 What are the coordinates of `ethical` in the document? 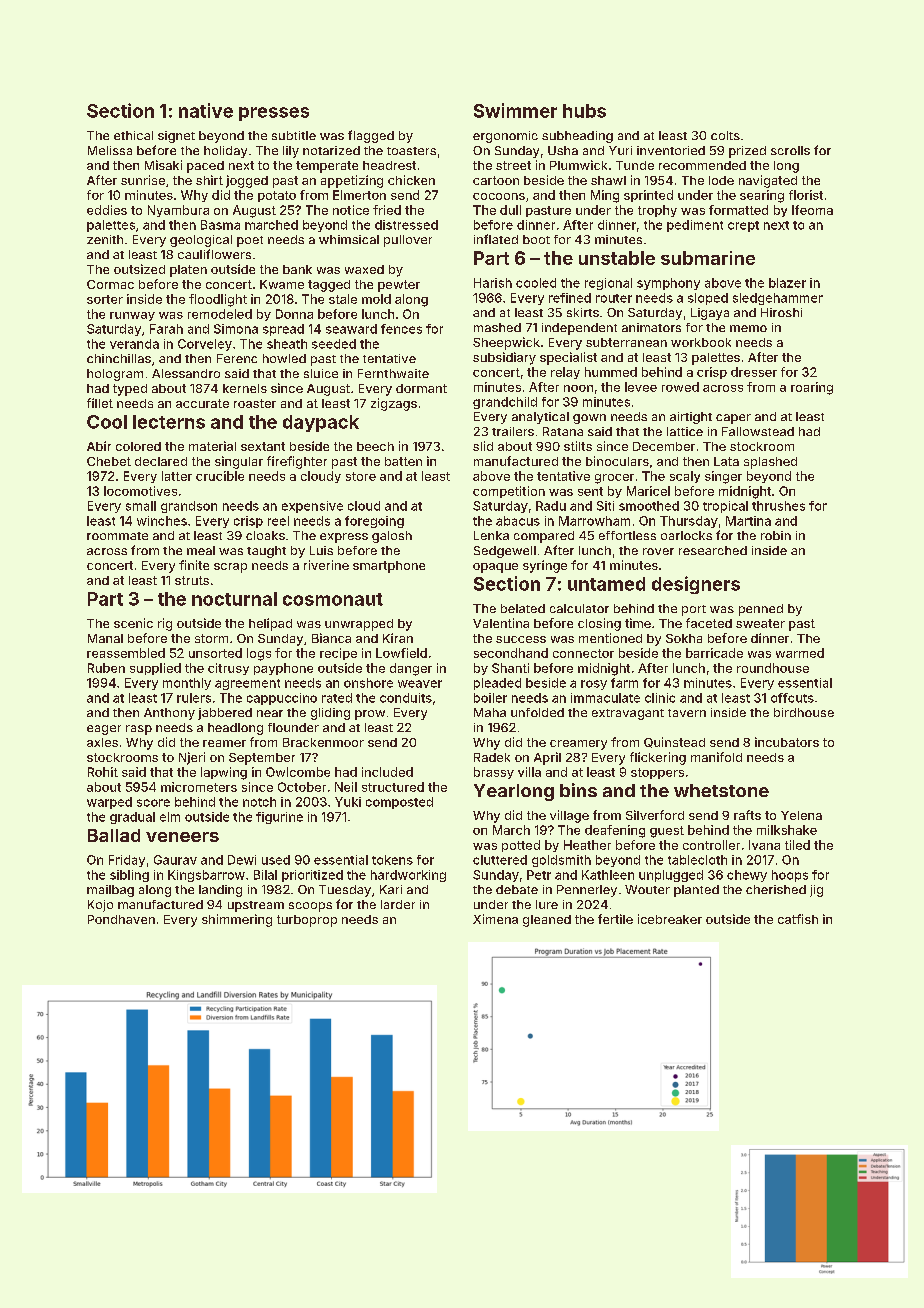 It's located at (133, 135).
